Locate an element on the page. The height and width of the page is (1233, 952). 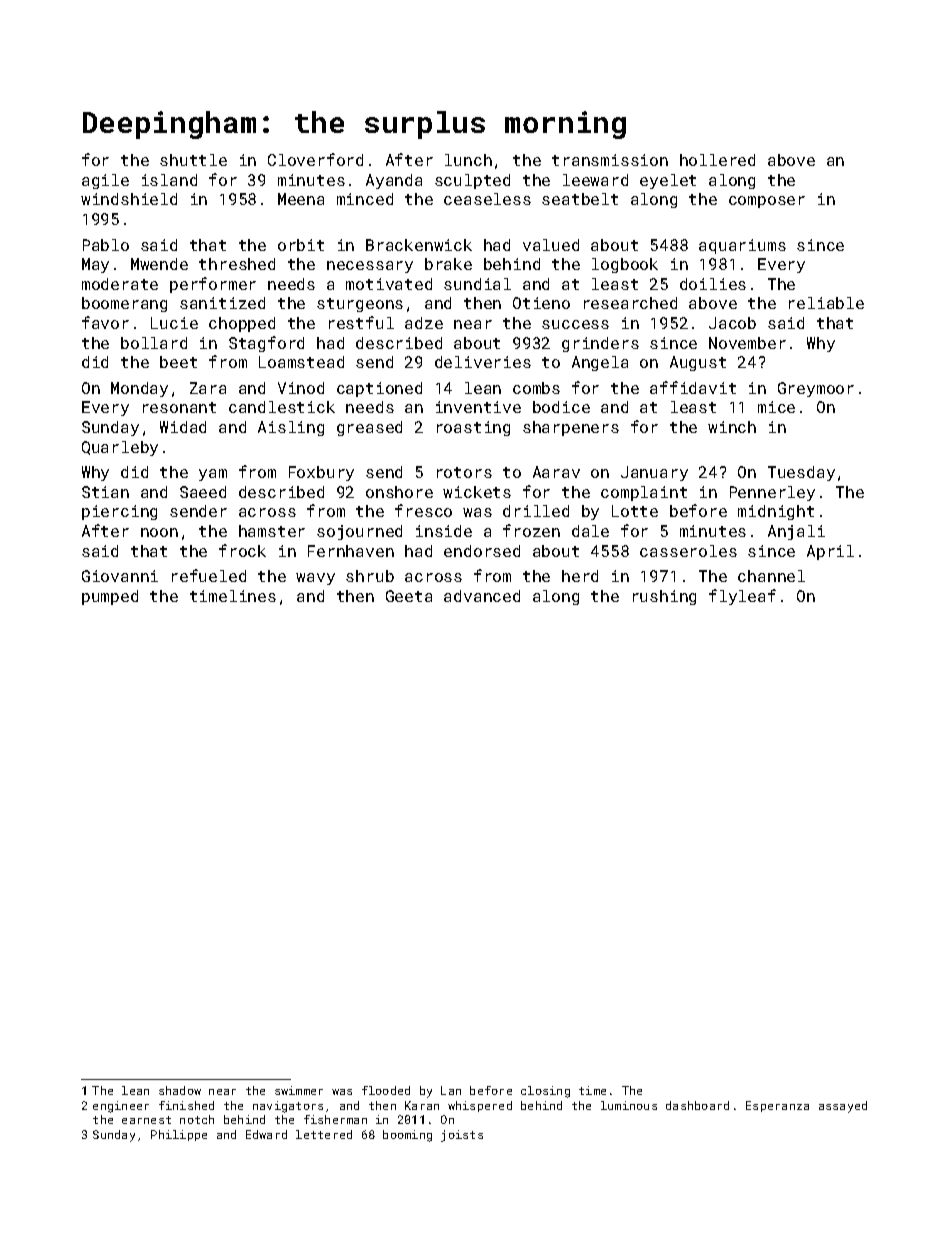
advanced is located at coordinates (482, 596).
